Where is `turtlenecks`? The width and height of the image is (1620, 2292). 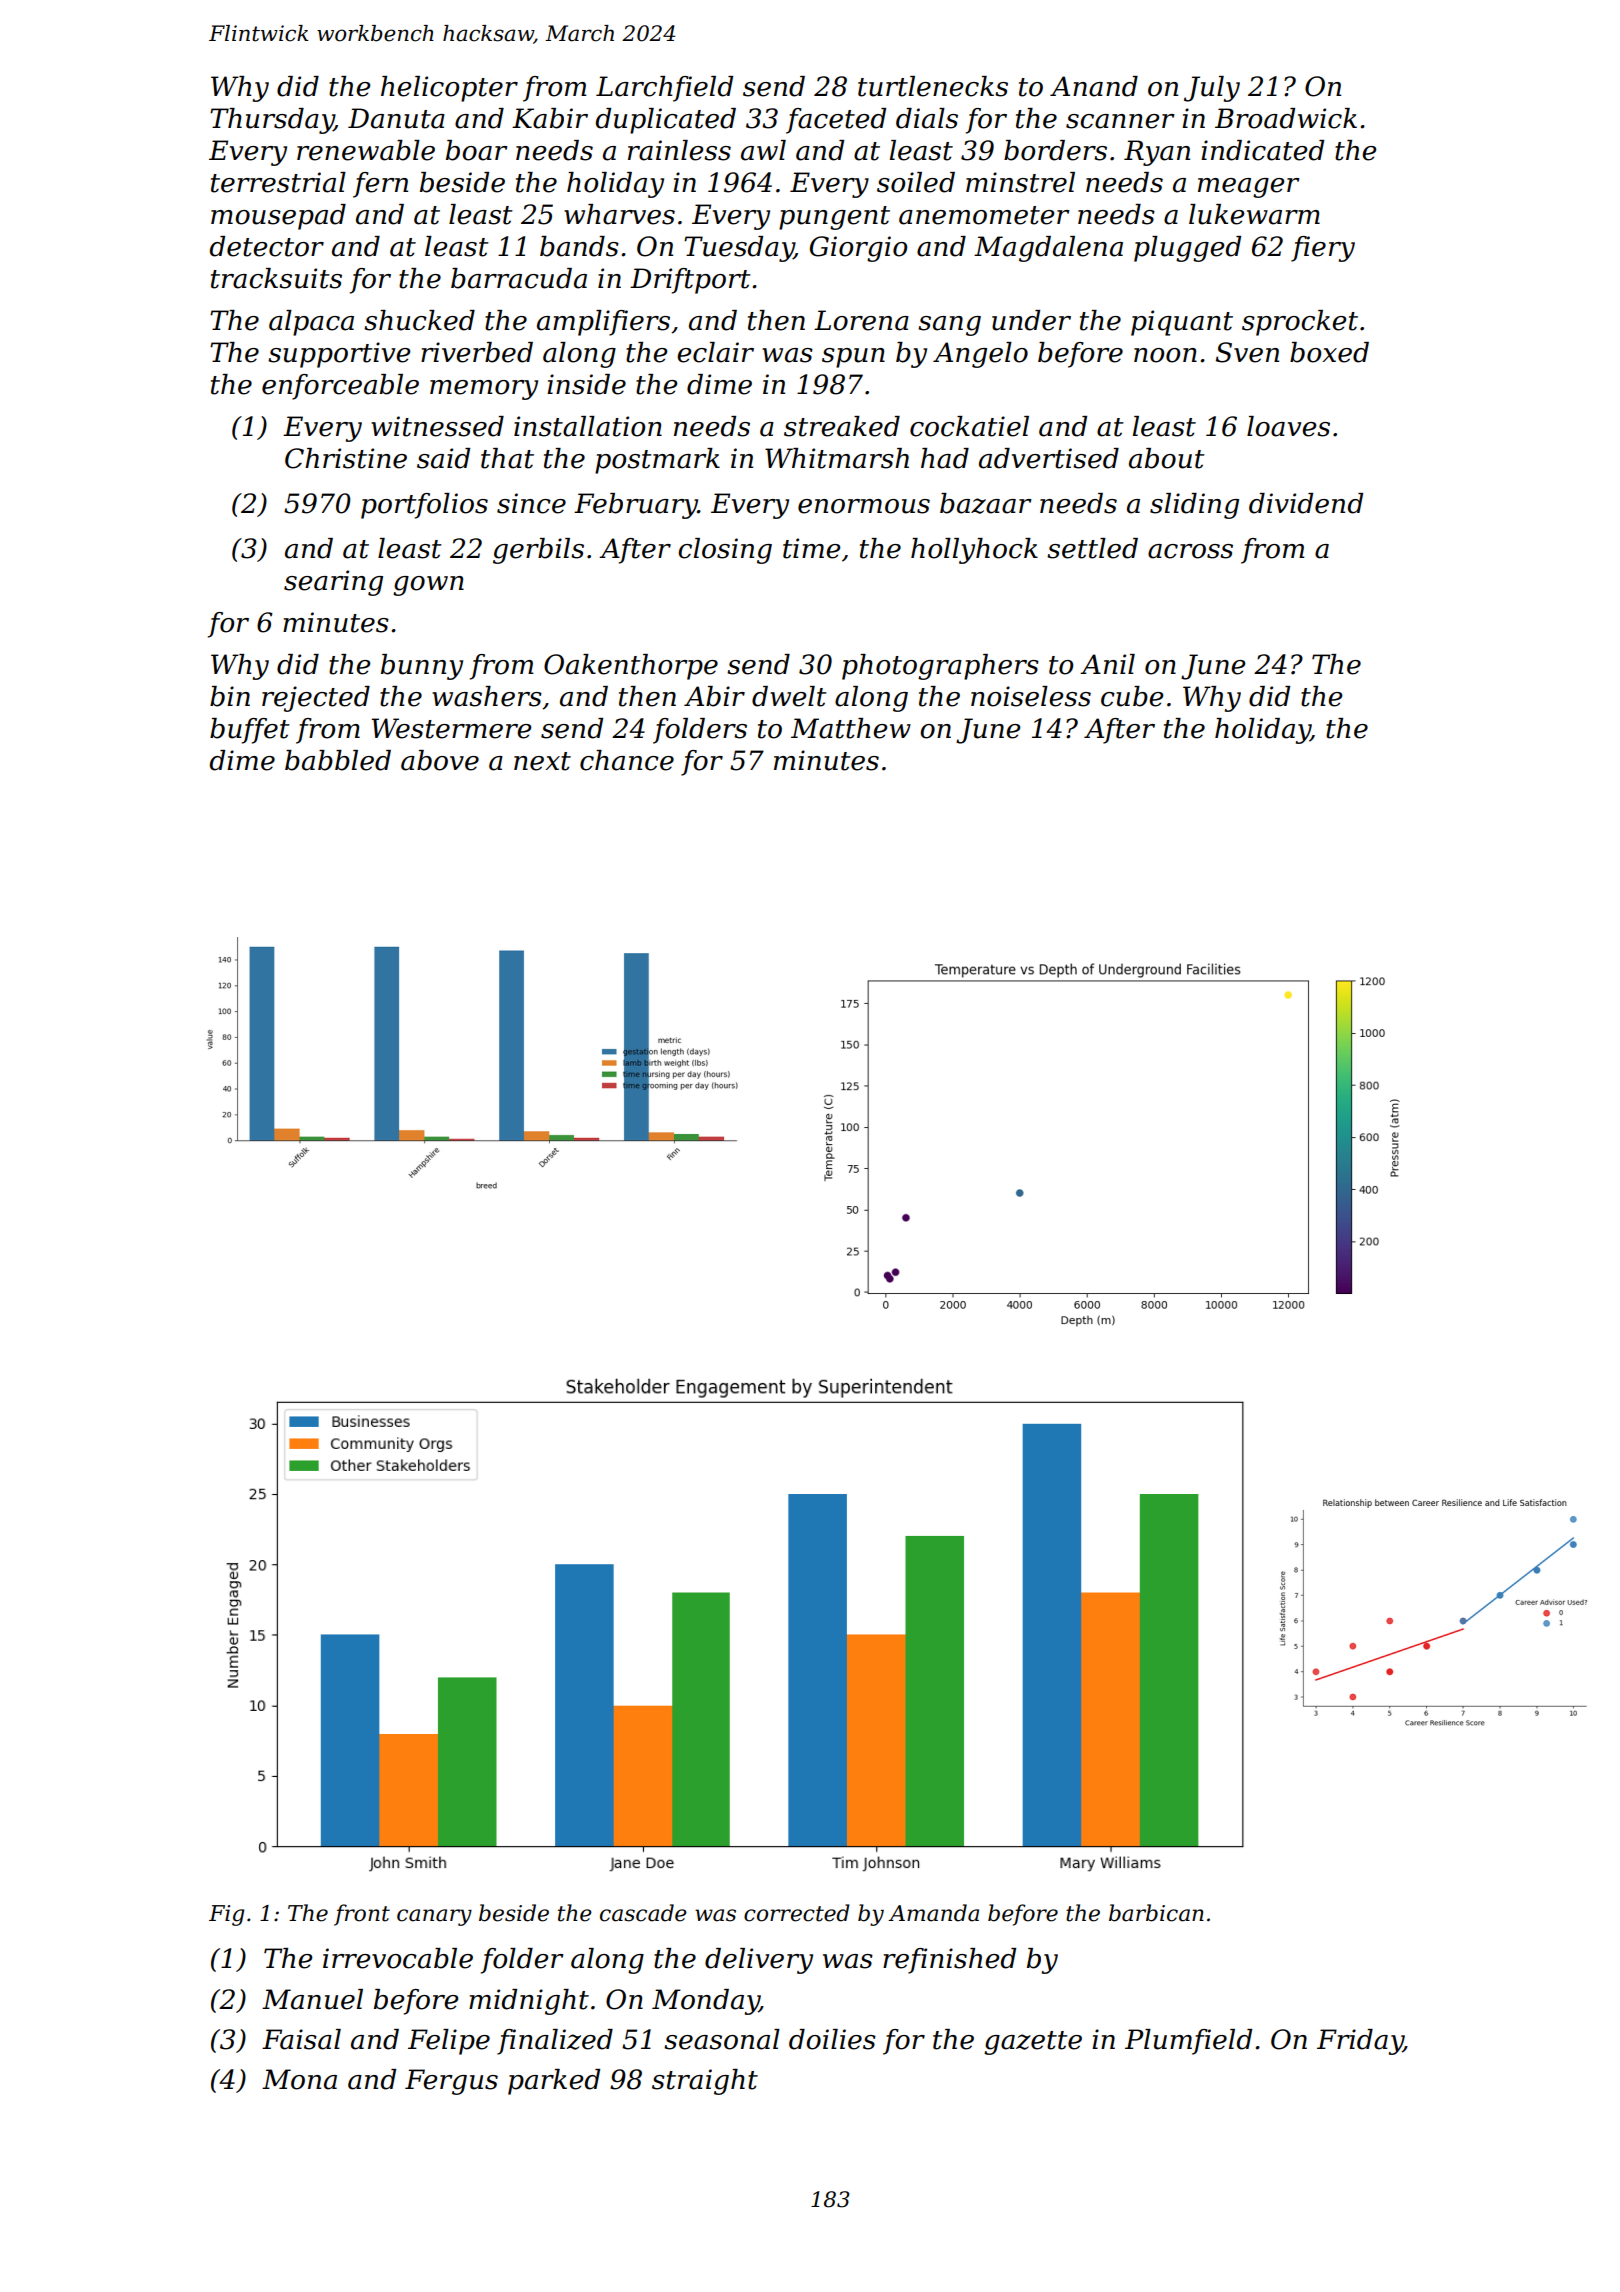
turtlenecks is located at coordinates (933, 86).
